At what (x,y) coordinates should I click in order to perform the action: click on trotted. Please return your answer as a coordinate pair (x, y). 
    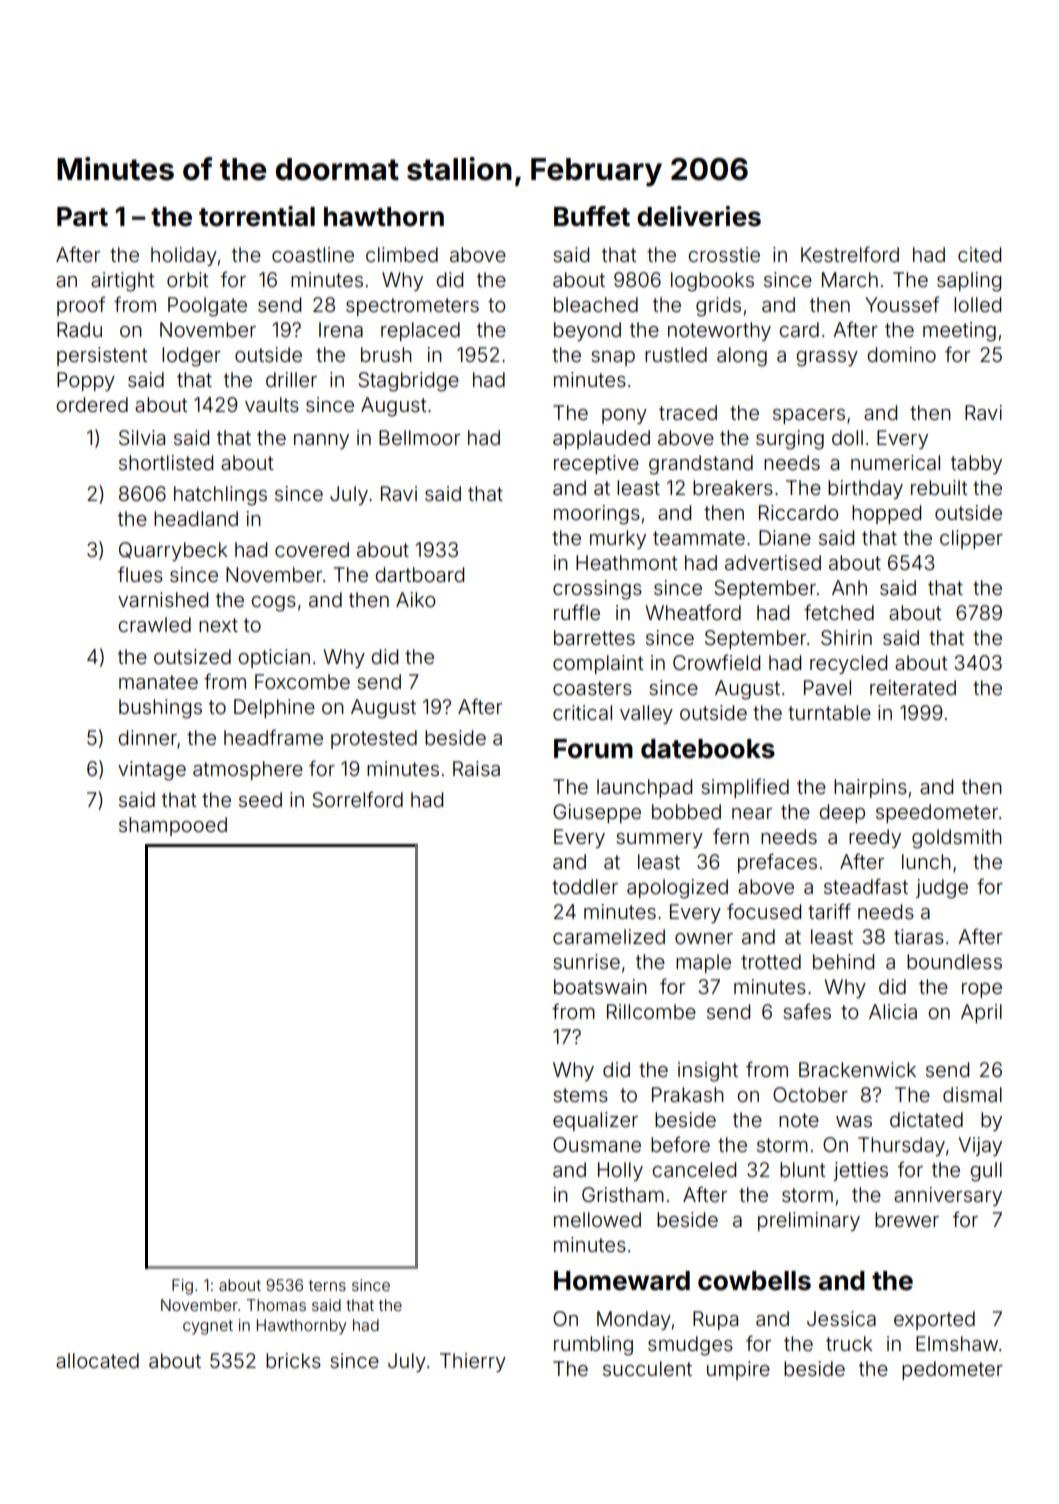
    Looking at the image, I should click on (771, 961).
